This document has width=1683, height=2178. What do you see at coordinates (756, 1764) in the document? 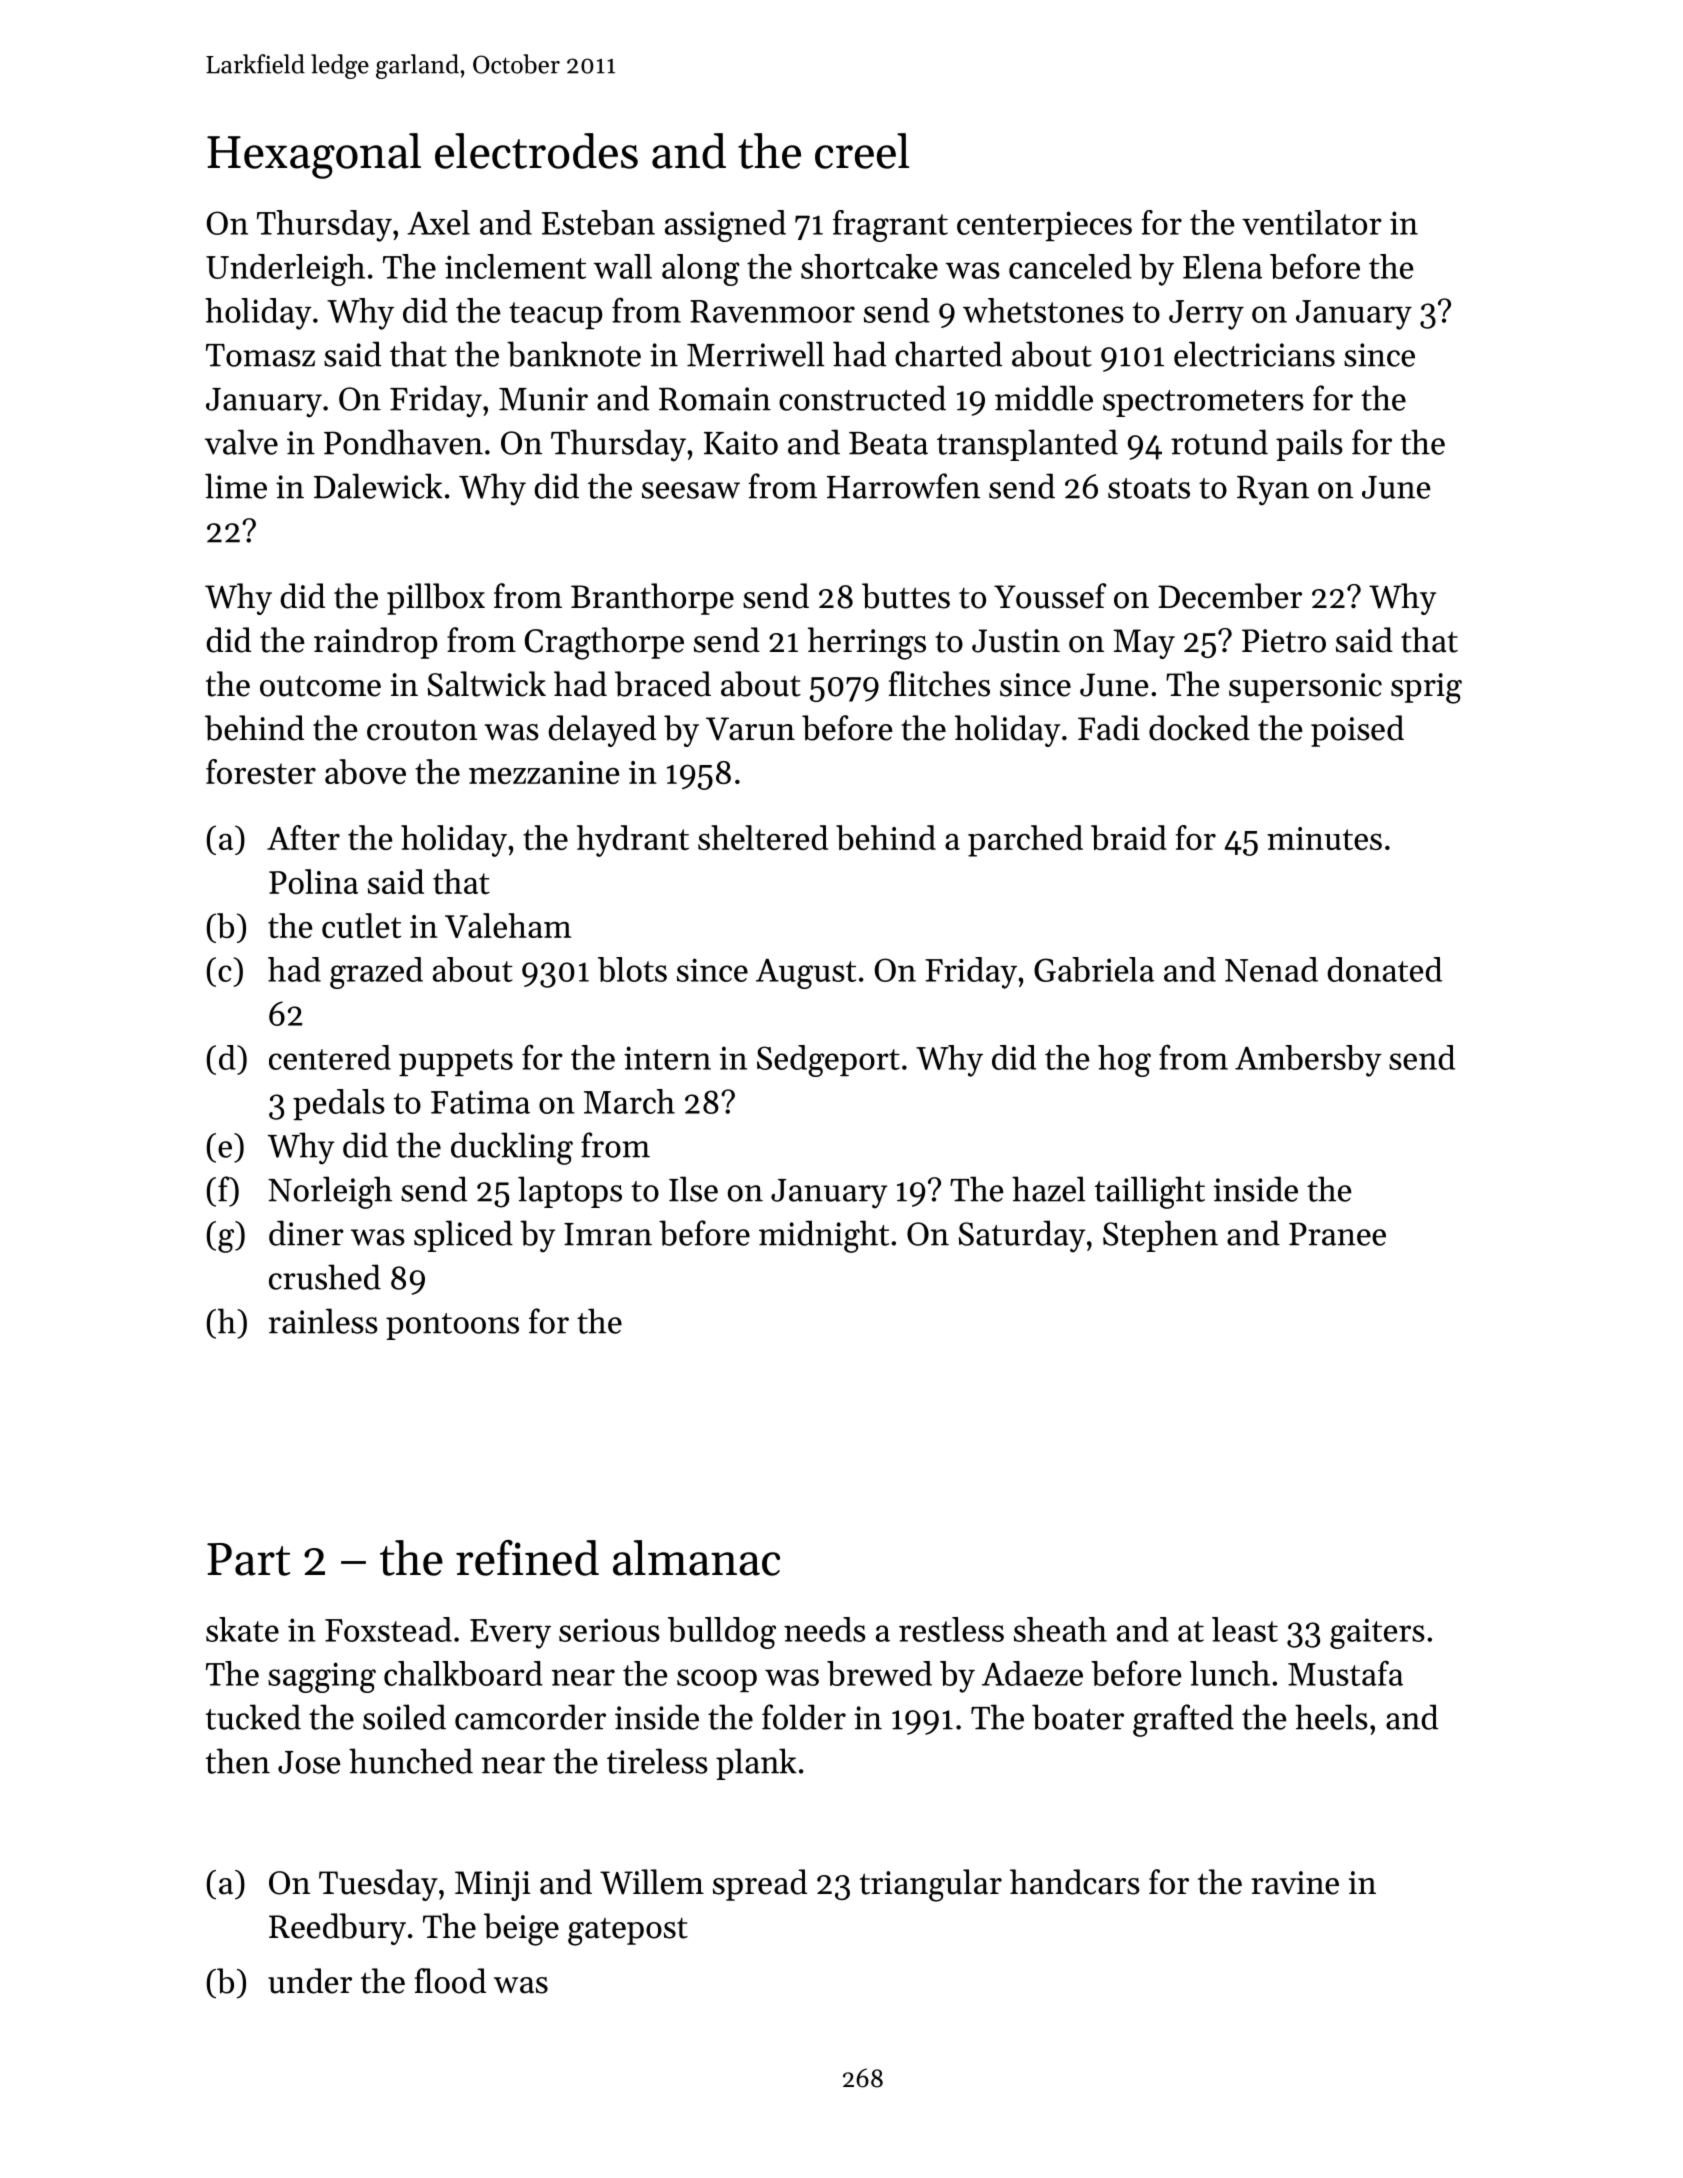
I see `plank` at bounding box center [756, 1764].
